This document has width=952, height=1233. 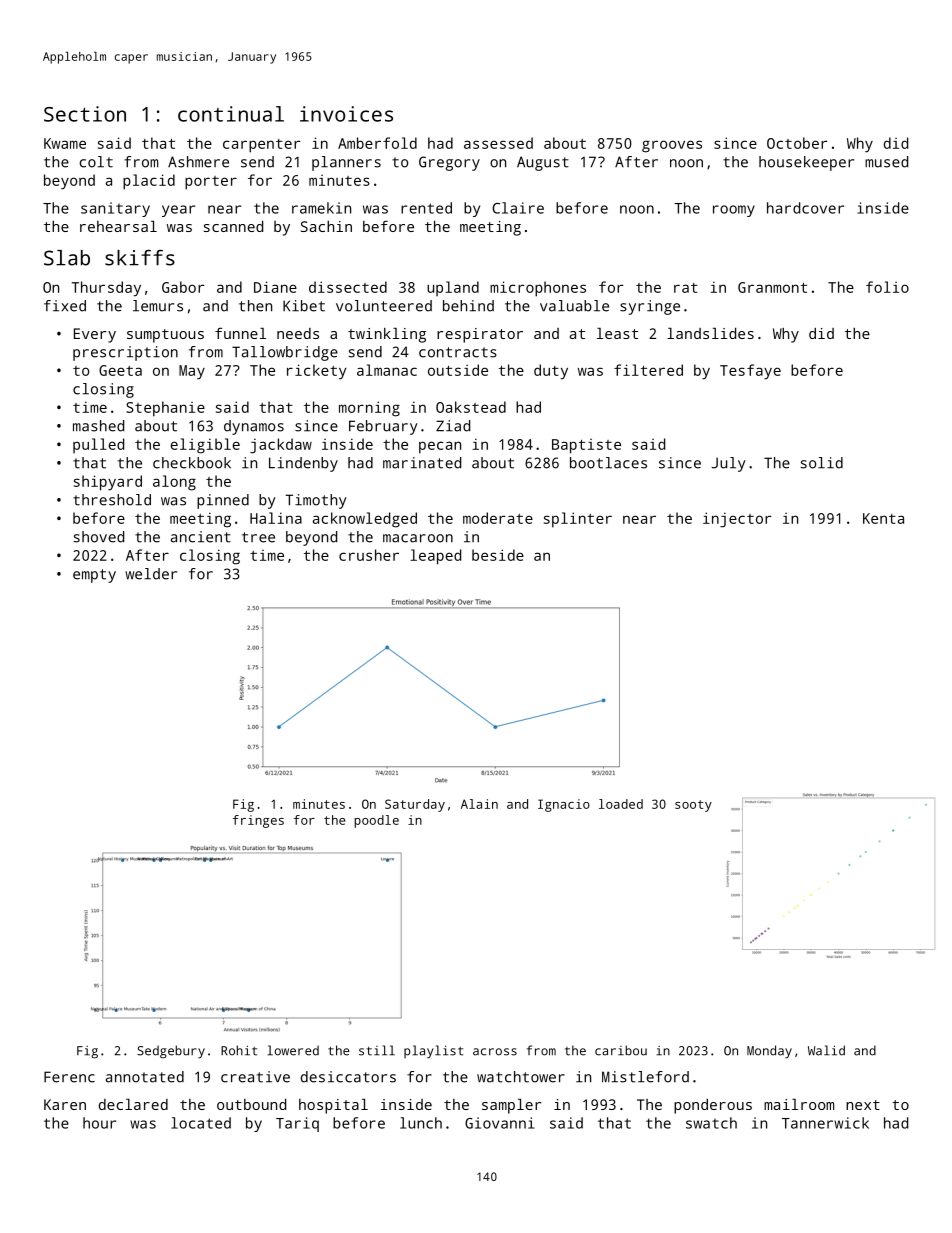 I want to click on hour, so click(x=99, y=1123).
